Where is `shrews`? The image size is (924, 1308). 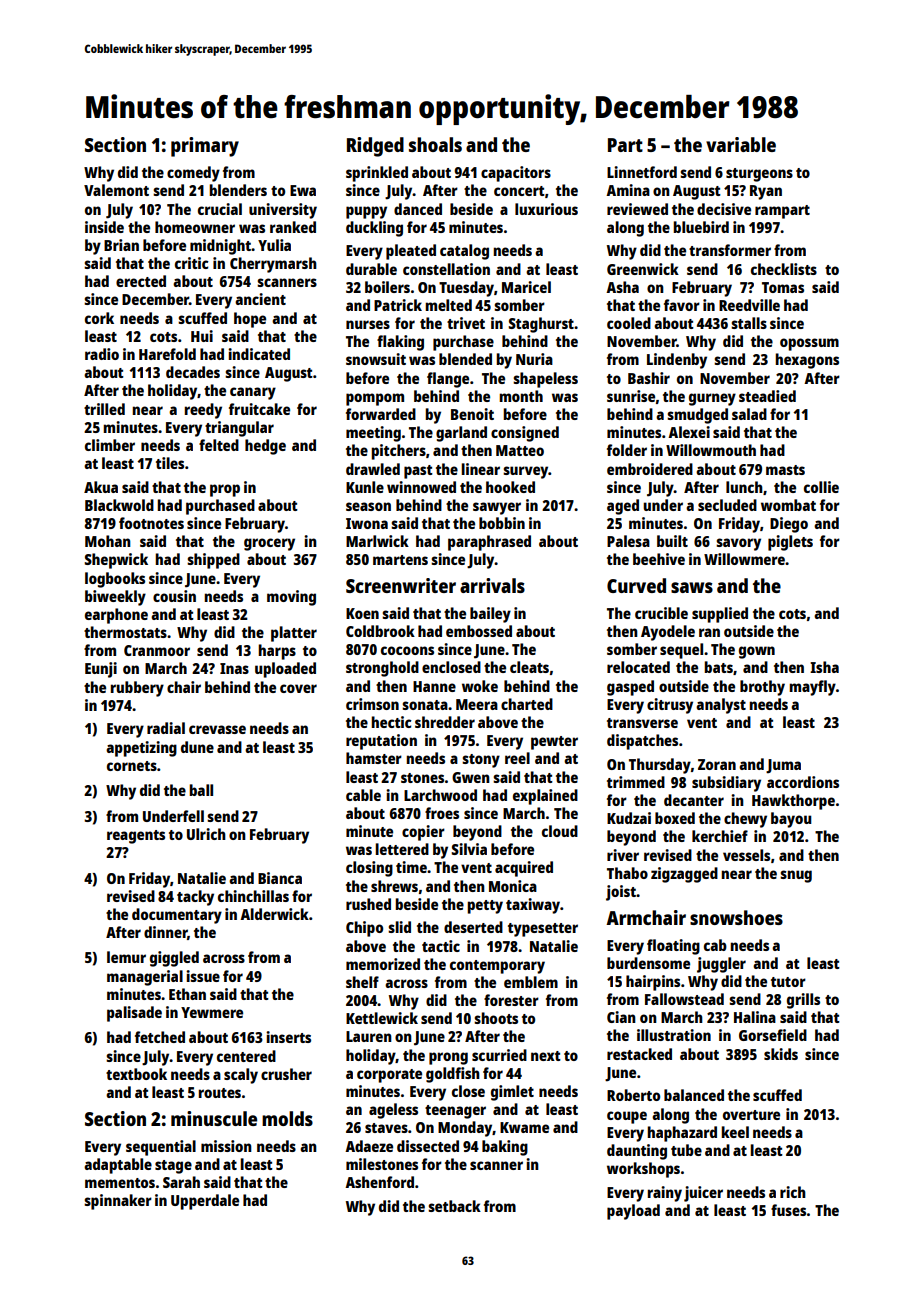
shrews is located at coordinates (394, 886).
